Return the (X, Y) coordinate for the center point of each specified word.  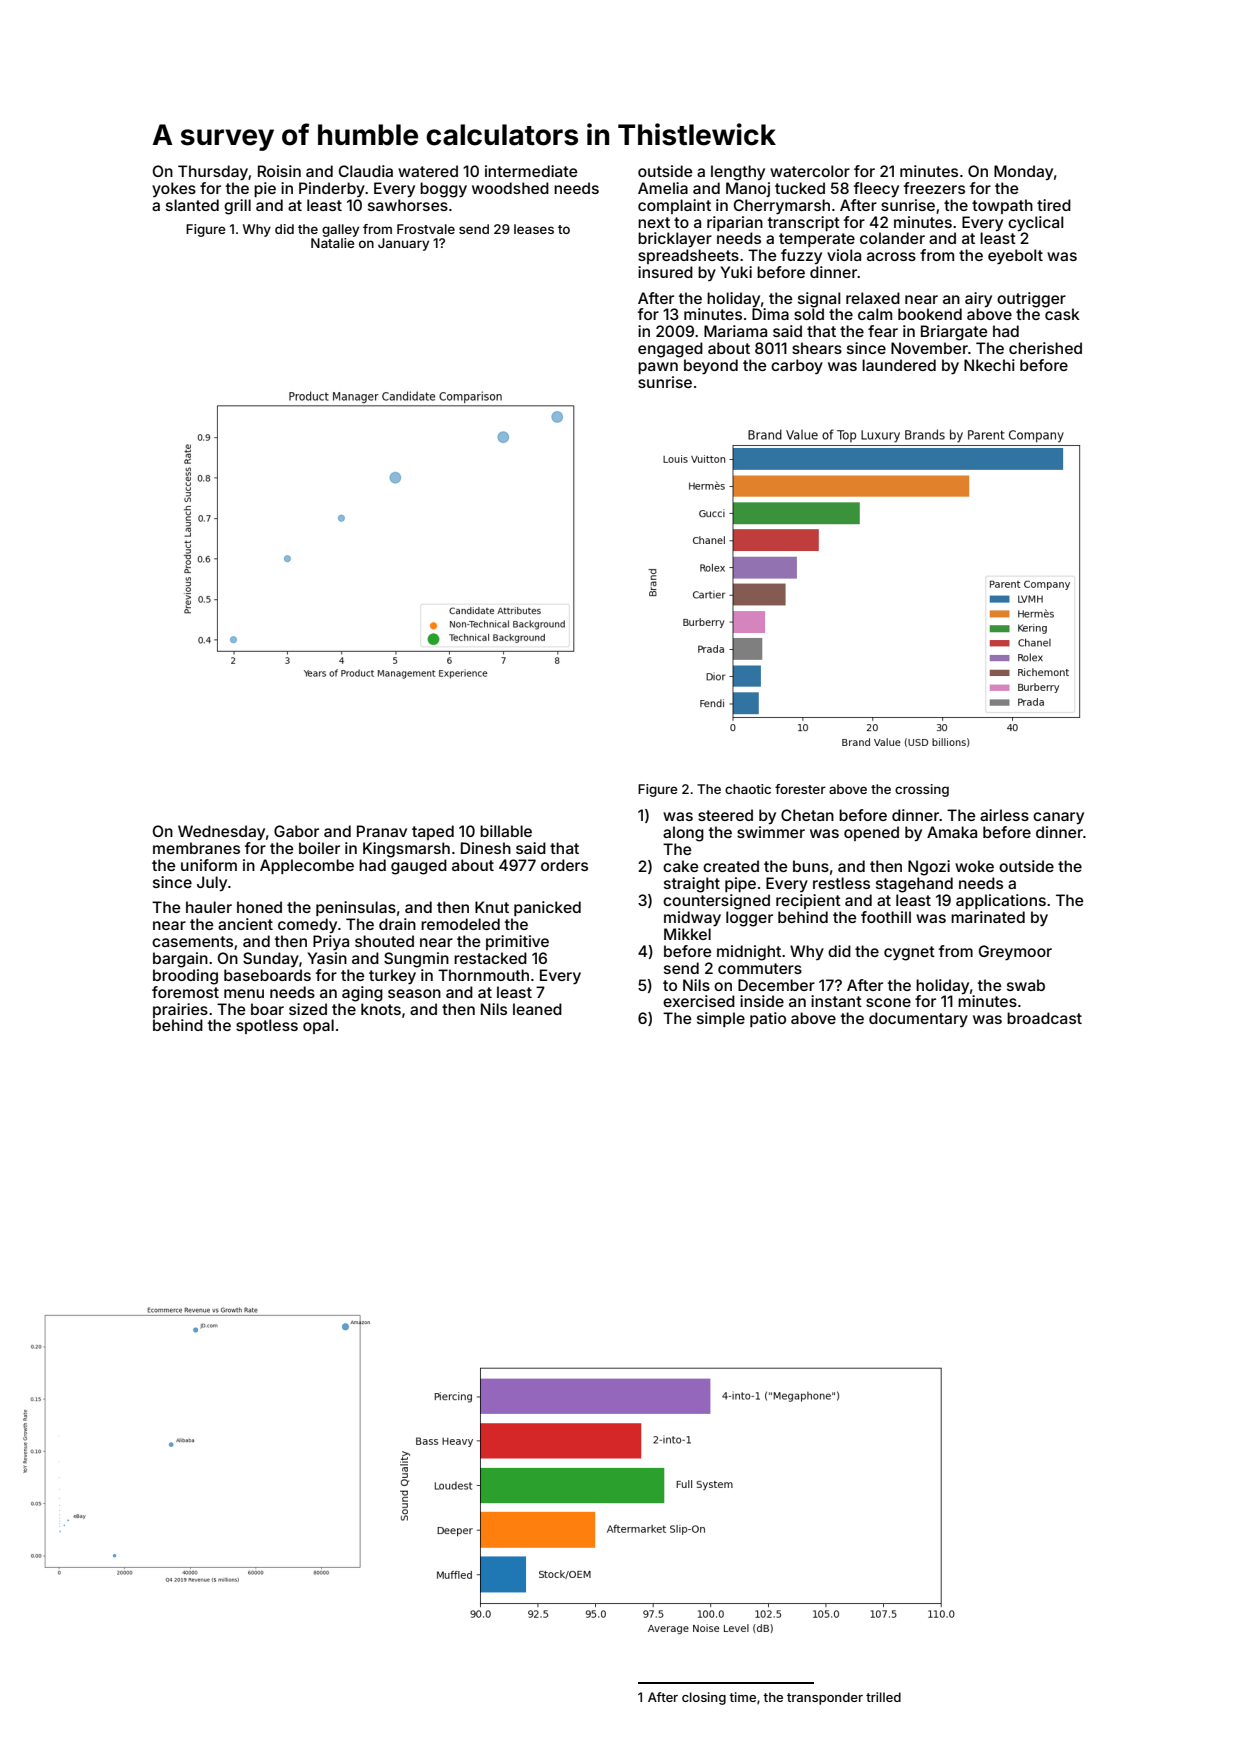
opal (318, 1026)
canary (1058, 818)
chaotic (748, 789)
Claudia (366, 171)
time (742, 1697)
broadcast (1044, 1018)
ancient (245, 924)
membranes (196, 848)
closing (704, 1698)
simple (721, 1019)
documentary (918, 1019)
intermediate (531, 171)
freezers (934, 188)
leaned (537, 1009)
